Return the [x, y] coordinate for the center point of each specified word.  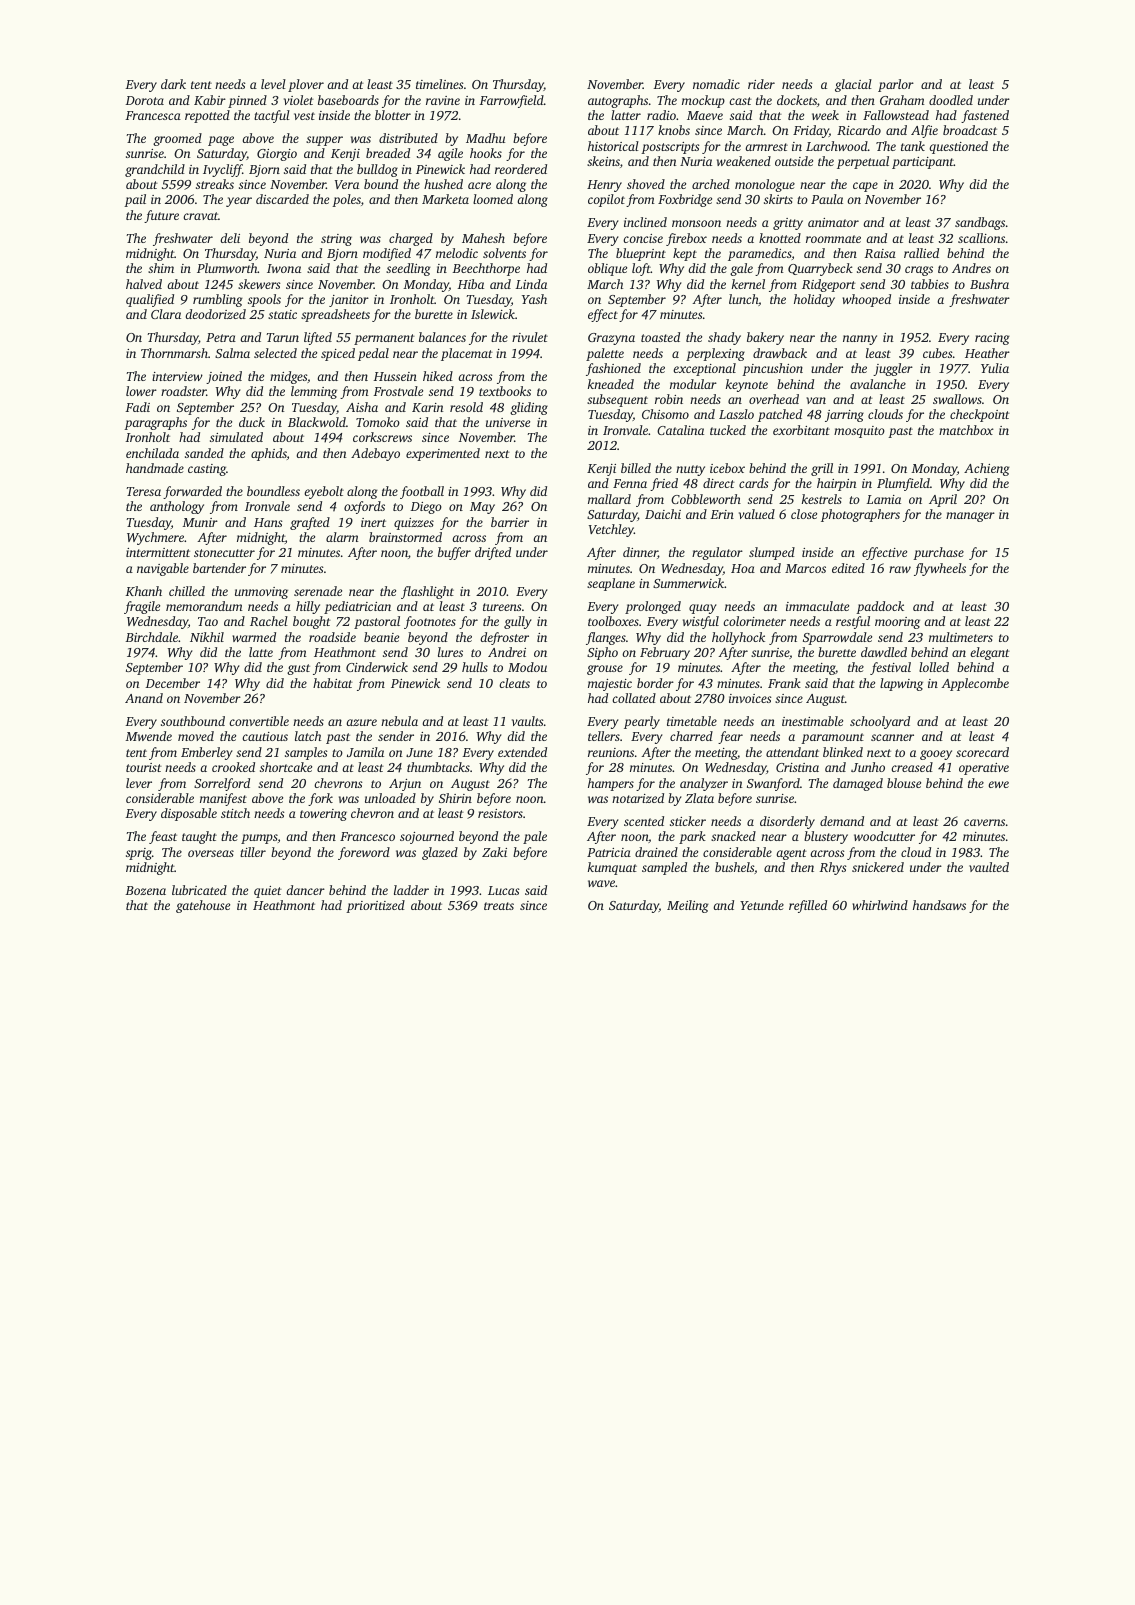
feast [163, 837]
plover [306, 85]
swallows [957, 399]
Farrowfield [511, 101]
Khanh [143, 591]
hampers [611, 784]
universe [508, 422]
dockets [797, 100]
